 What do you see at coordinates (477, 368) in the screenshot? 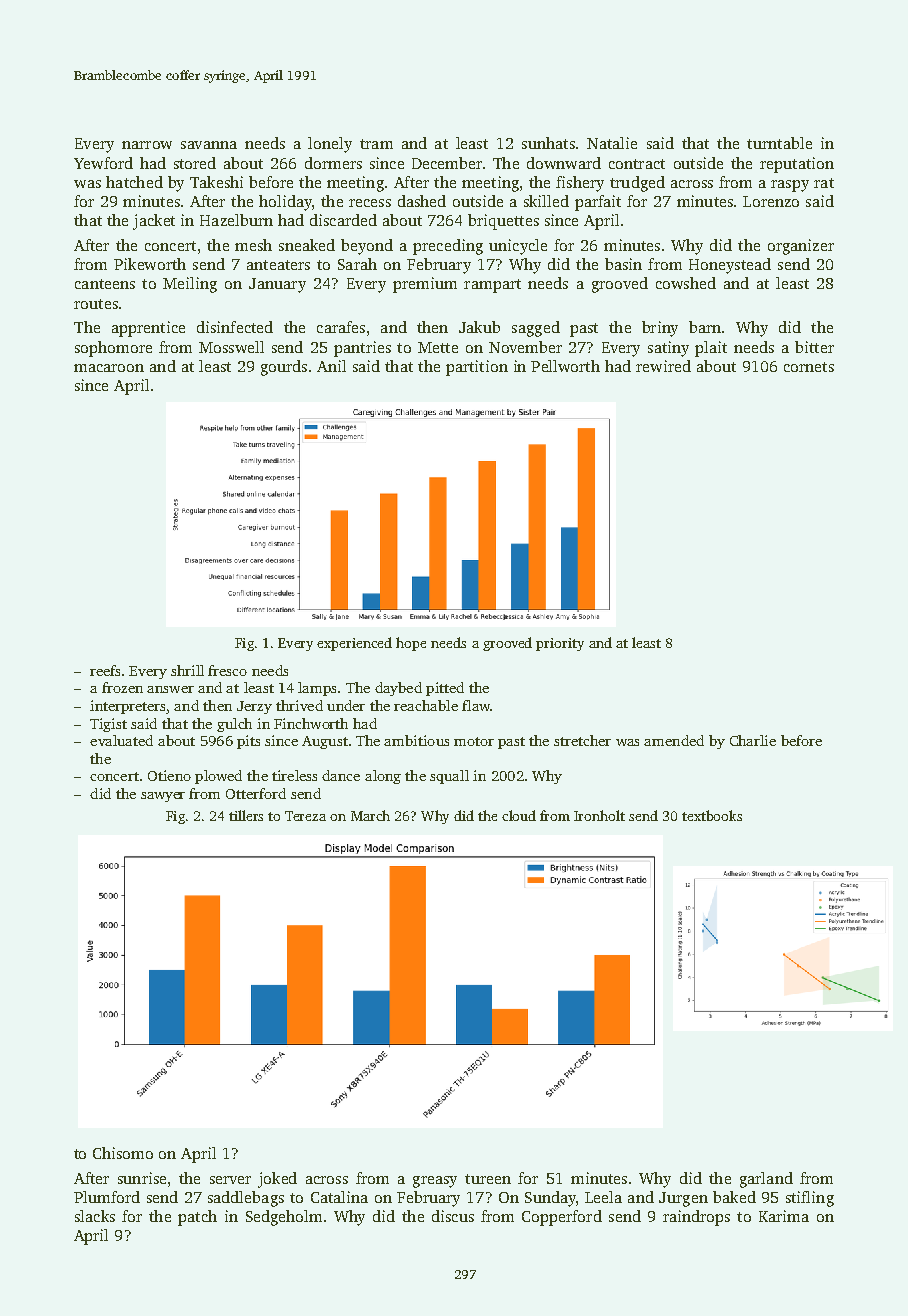
I see `partition` at bounding box center [477, 368].
